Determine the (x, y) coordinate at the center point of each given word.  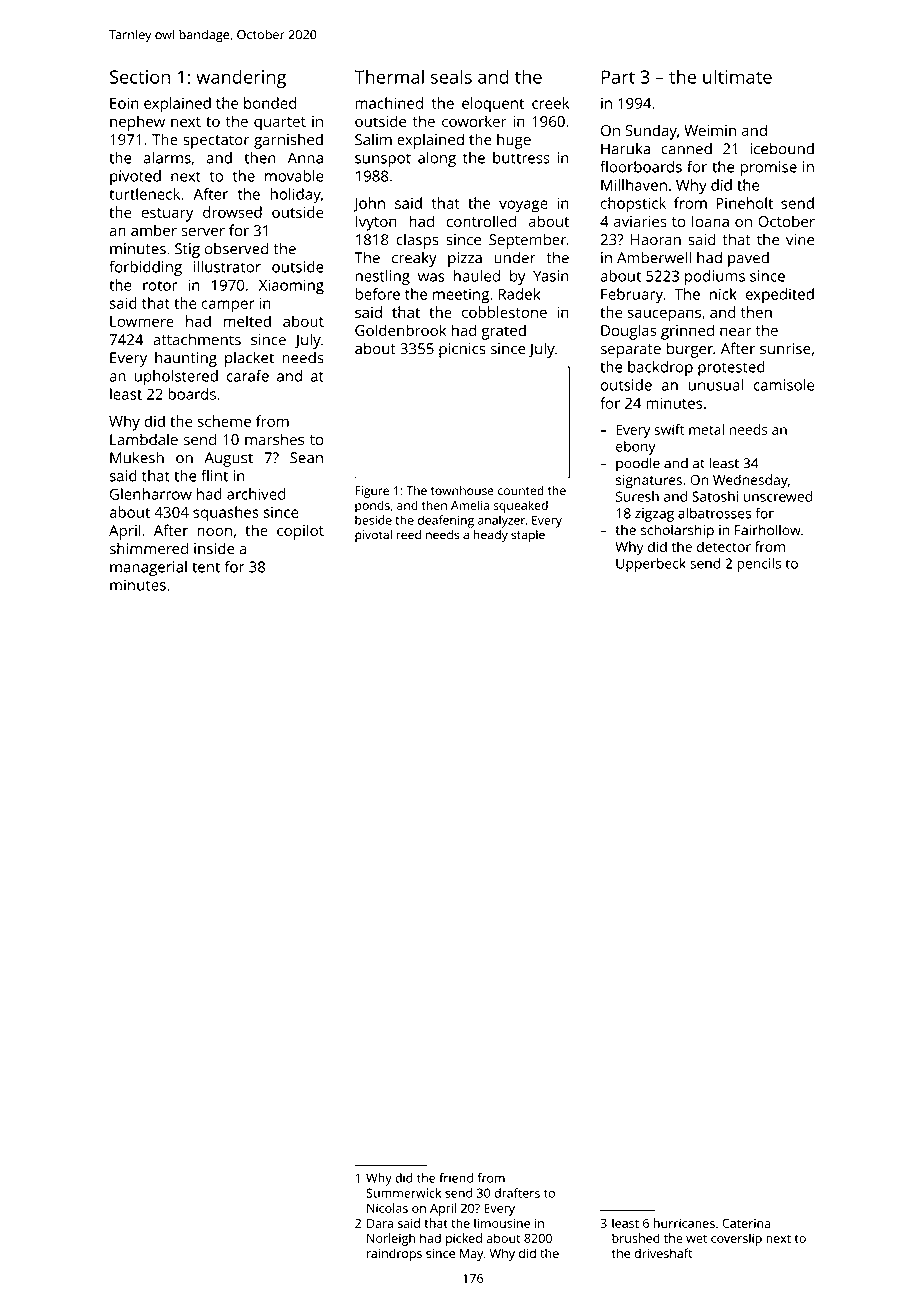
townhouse (462, 491)
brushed (636, 1238)
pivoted (135, 177)
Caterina (746, 1223)
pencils (759, 565)
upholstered (176, 377)
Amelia (470, 505)
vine (800, 240)
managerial (148, 568)
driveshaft (663, 1253)
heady (491, 536)
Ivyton (376, 223)
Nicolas (387, 1208)
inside (214, 548)
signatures (649, 482)
